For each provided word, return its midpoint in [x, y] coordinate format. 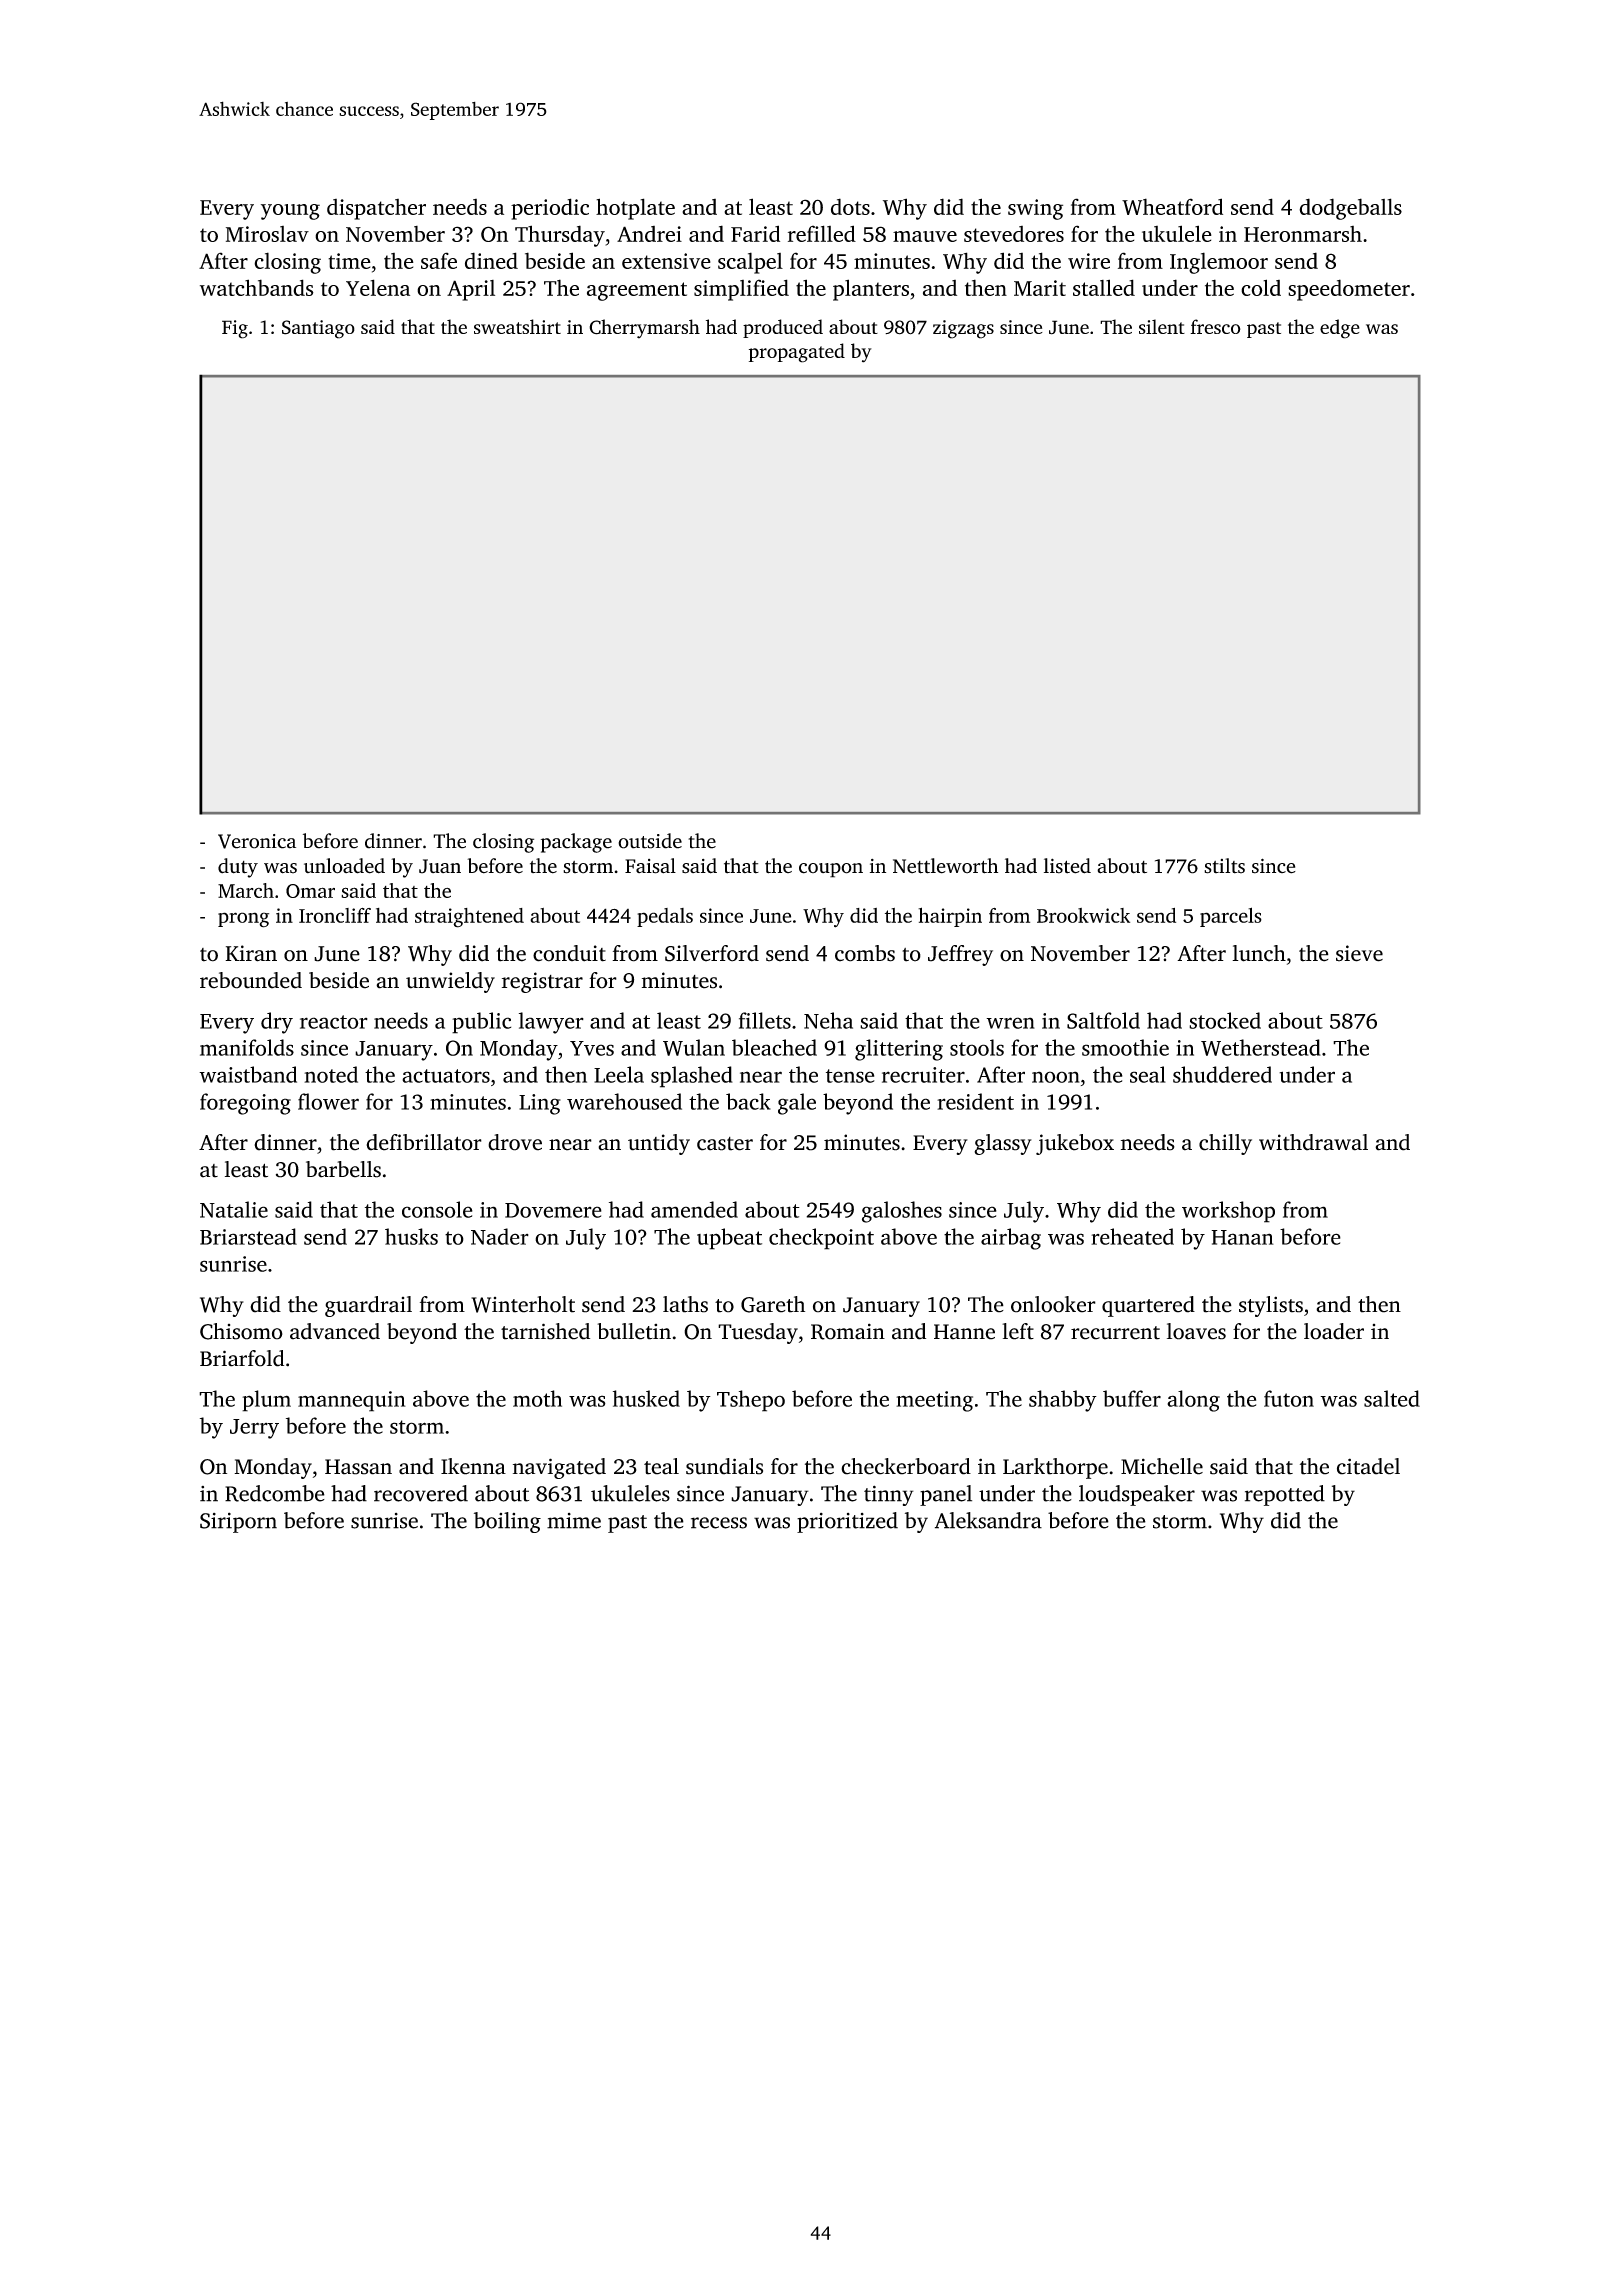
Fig [235, 329]
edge [1340, 329]
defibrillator [424, 1142]
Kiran [251, 953]
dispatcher [376, 209]
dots [850, 206]
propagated [797, 353]
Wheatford [1172, 206]
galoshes [902, 1212]
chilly [1225, 1144]
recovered [421, 1493]
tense [850, 1076]
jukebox [1075, 1144]
